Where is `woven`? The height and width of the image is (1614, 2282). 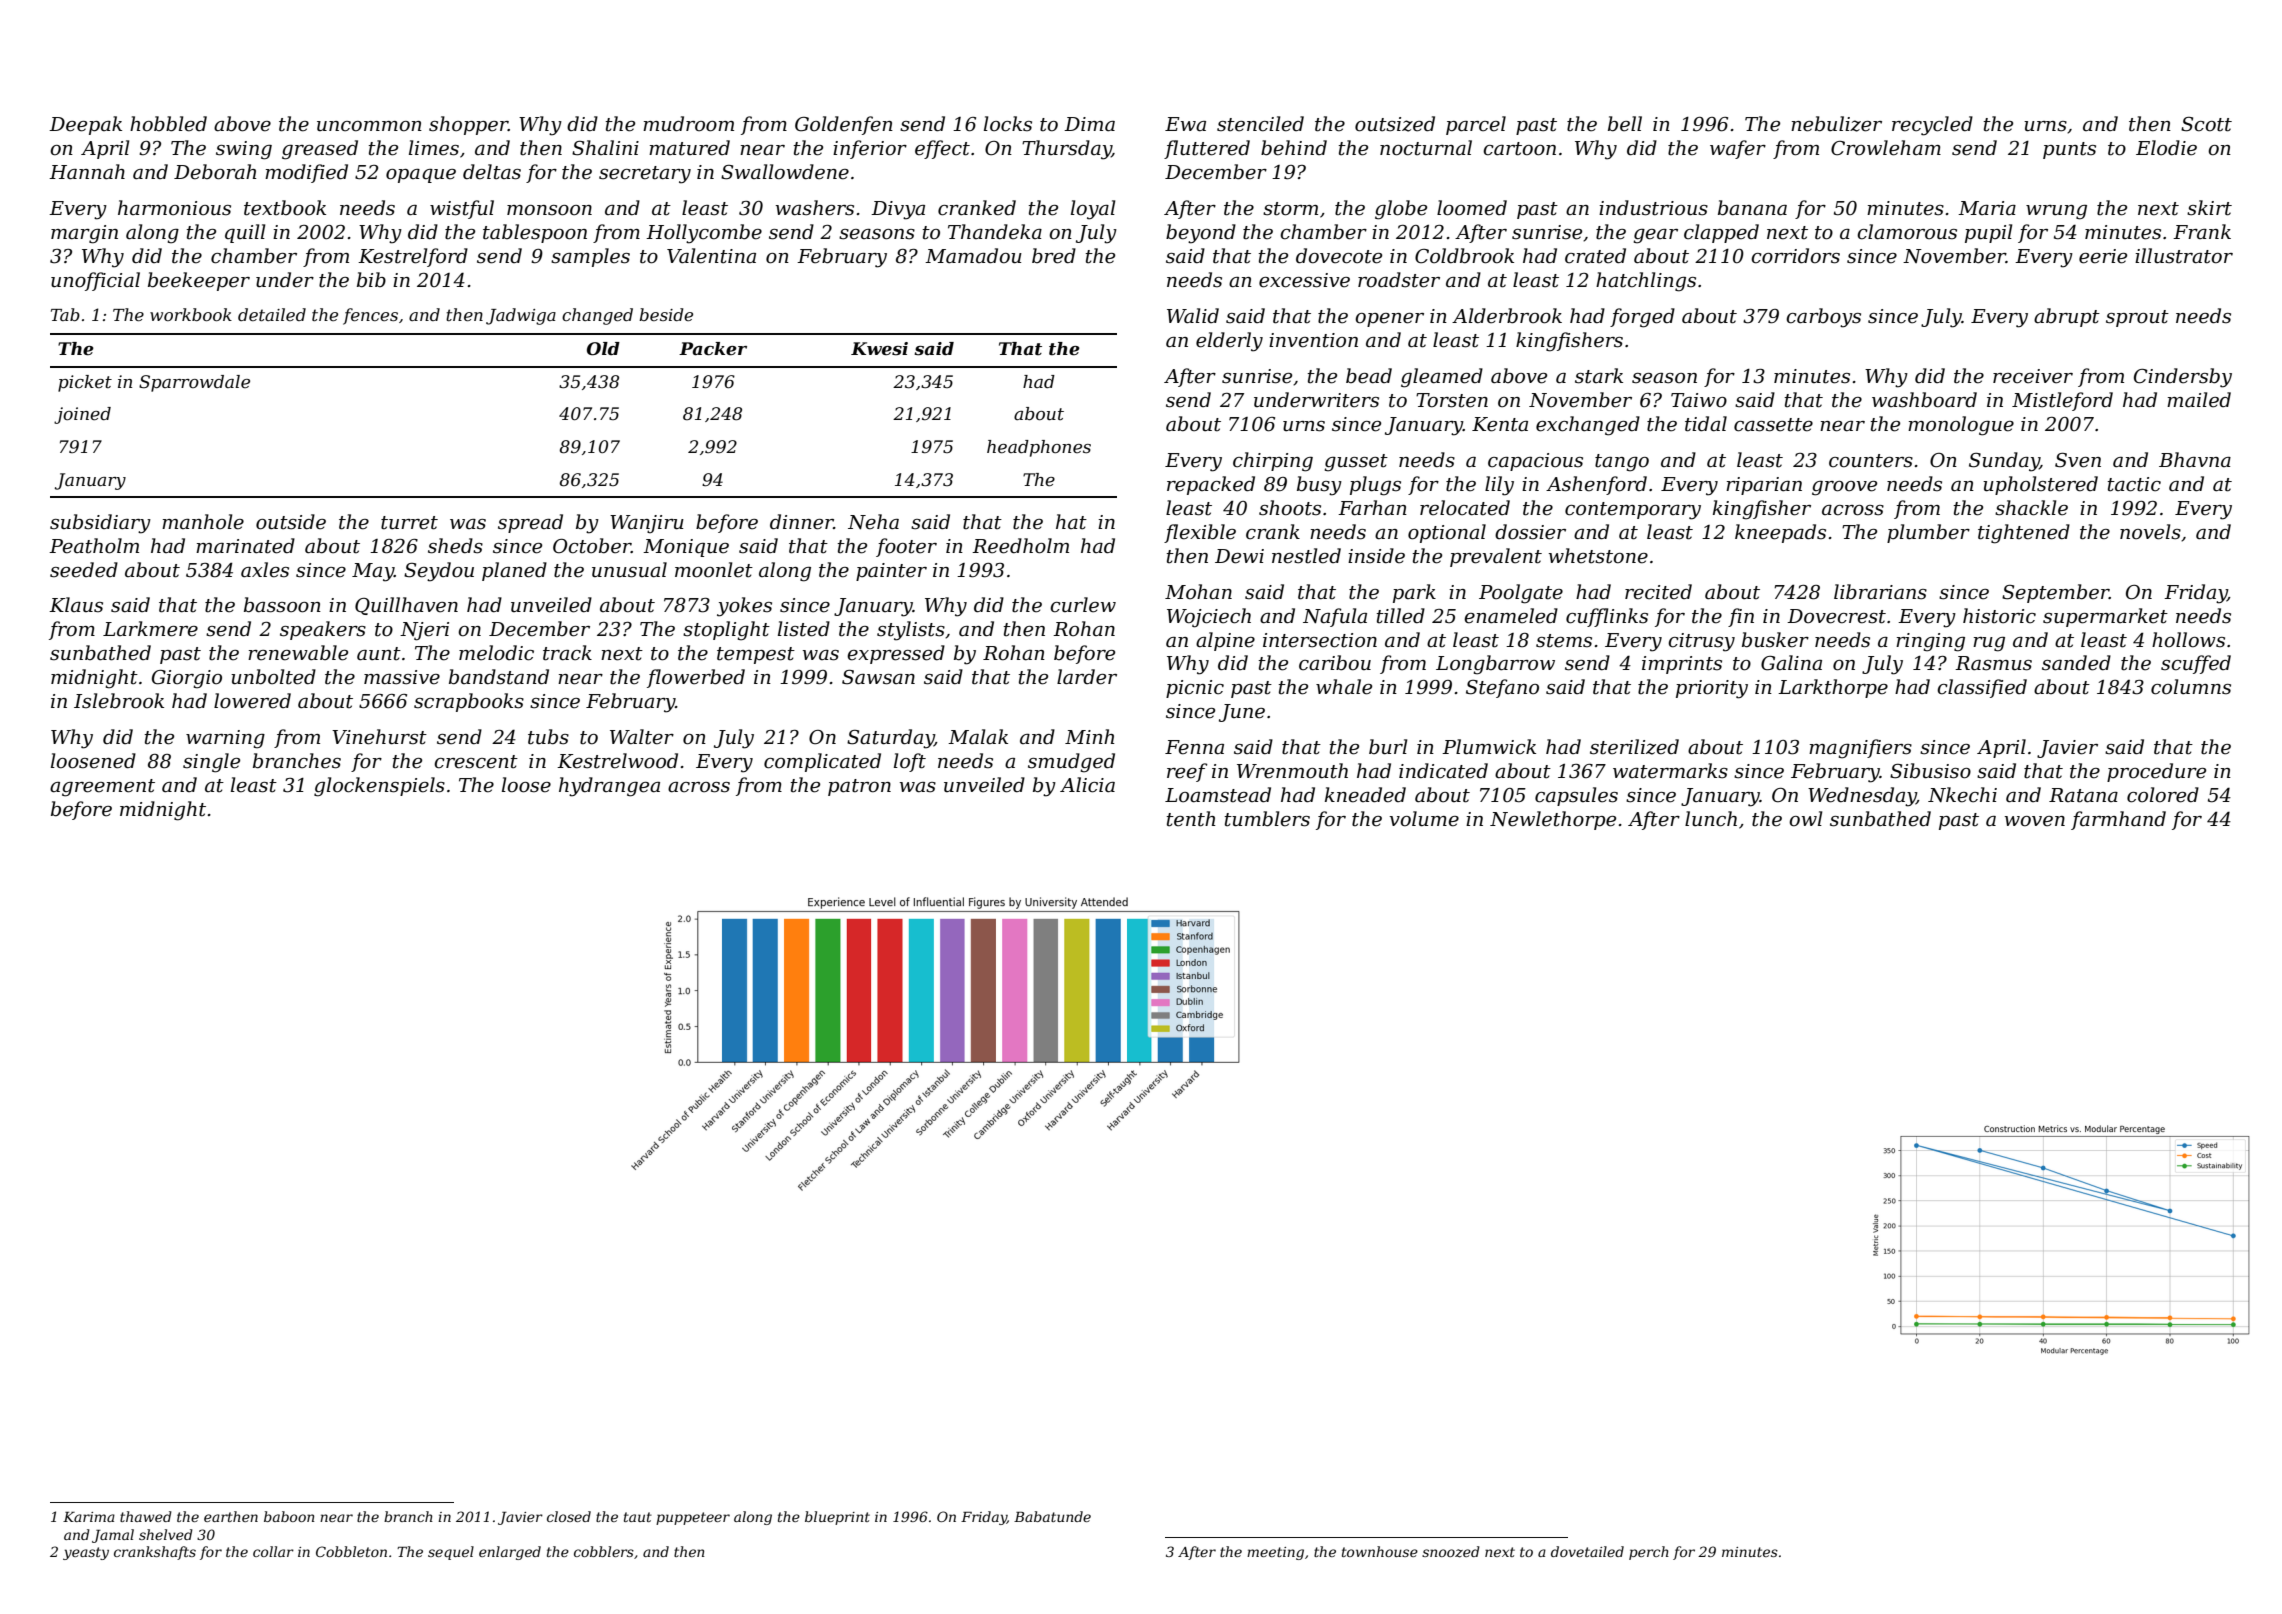
woven is located at coordinates (2035, 821).
